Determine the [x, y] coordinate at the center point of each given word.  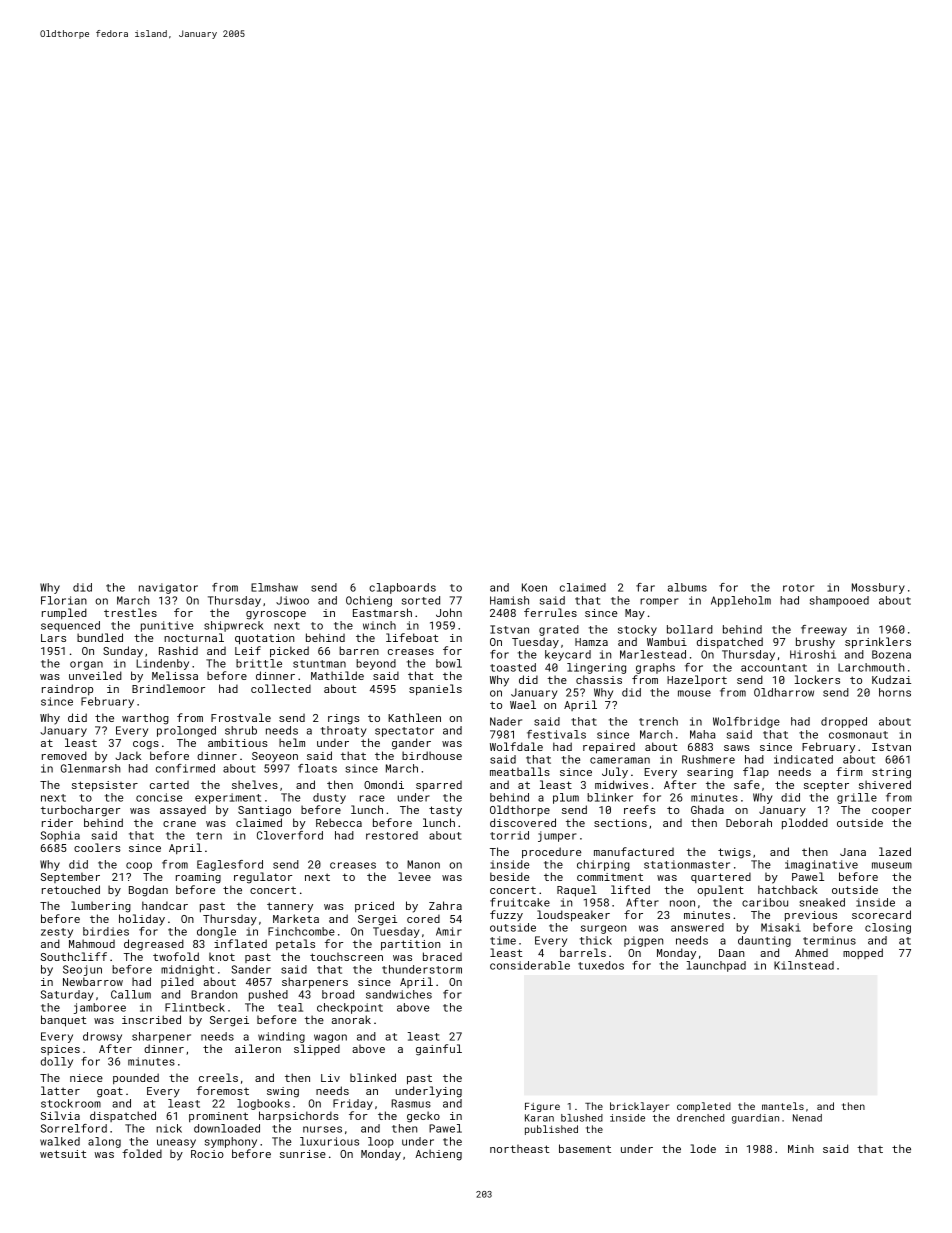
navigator [168, 588]
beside [509, 876]
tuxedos [601, 965]
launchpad [716, 966]
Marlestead [653, 654]
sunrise [303, 1154]
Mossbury [878, 588]
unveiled [95, 675]
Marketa [296, 918]
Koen [534, 587]
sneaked [822, 902]
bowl [449, 663]
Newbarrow [93, 981]
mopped [863, 953]
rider [57, 822]
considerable [530, 965]
